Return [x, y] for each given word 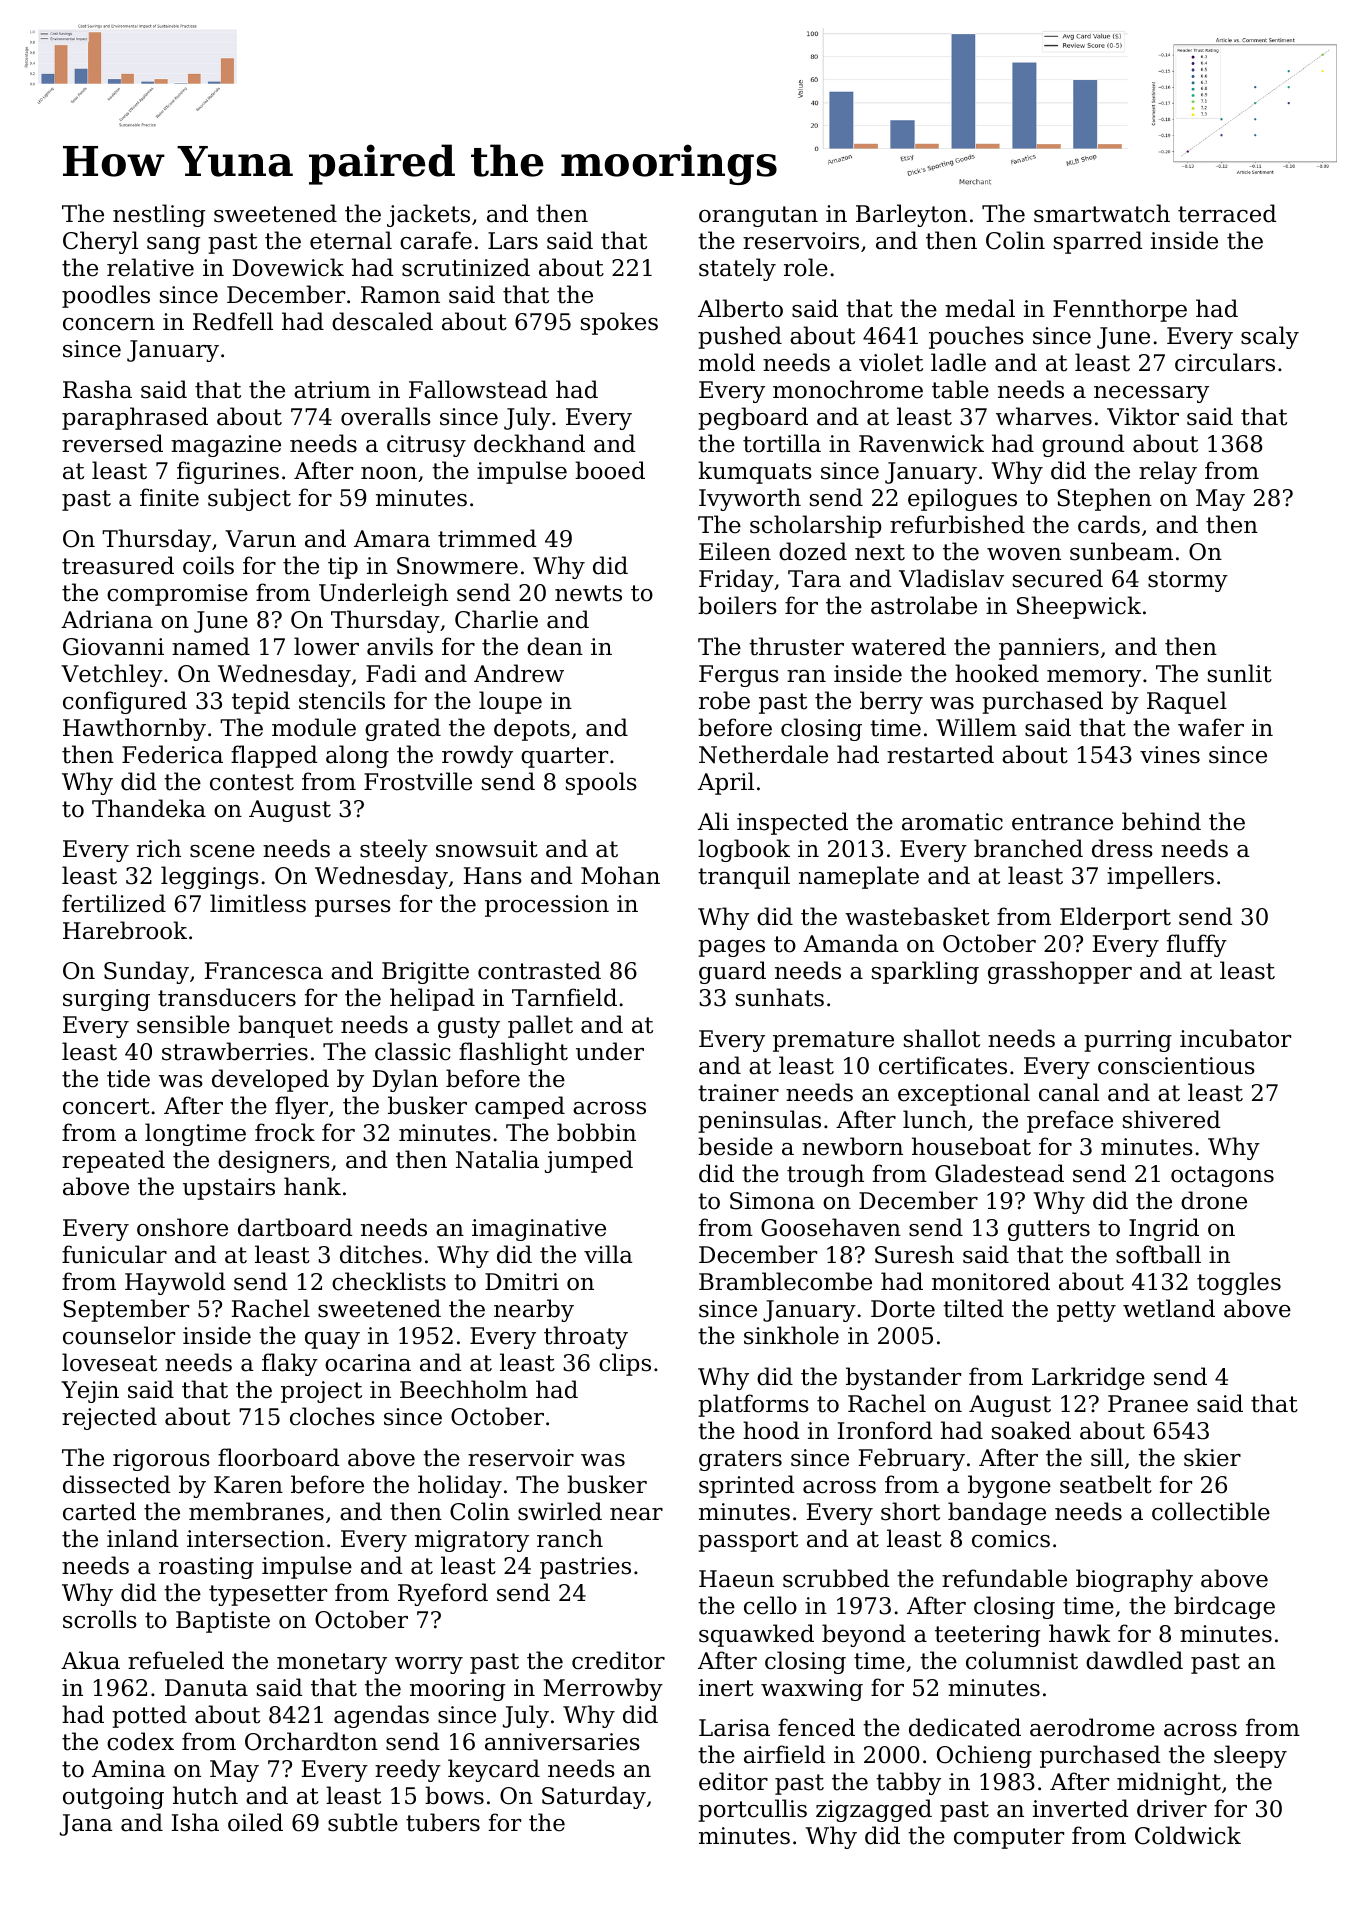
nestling [159, 215]
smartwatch [1102, 213]
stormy [1188, 581]
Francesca [264, 971]
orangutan [758, 216]
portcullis [752, 1810]
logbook [744, 850]
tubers [443, 1822]
